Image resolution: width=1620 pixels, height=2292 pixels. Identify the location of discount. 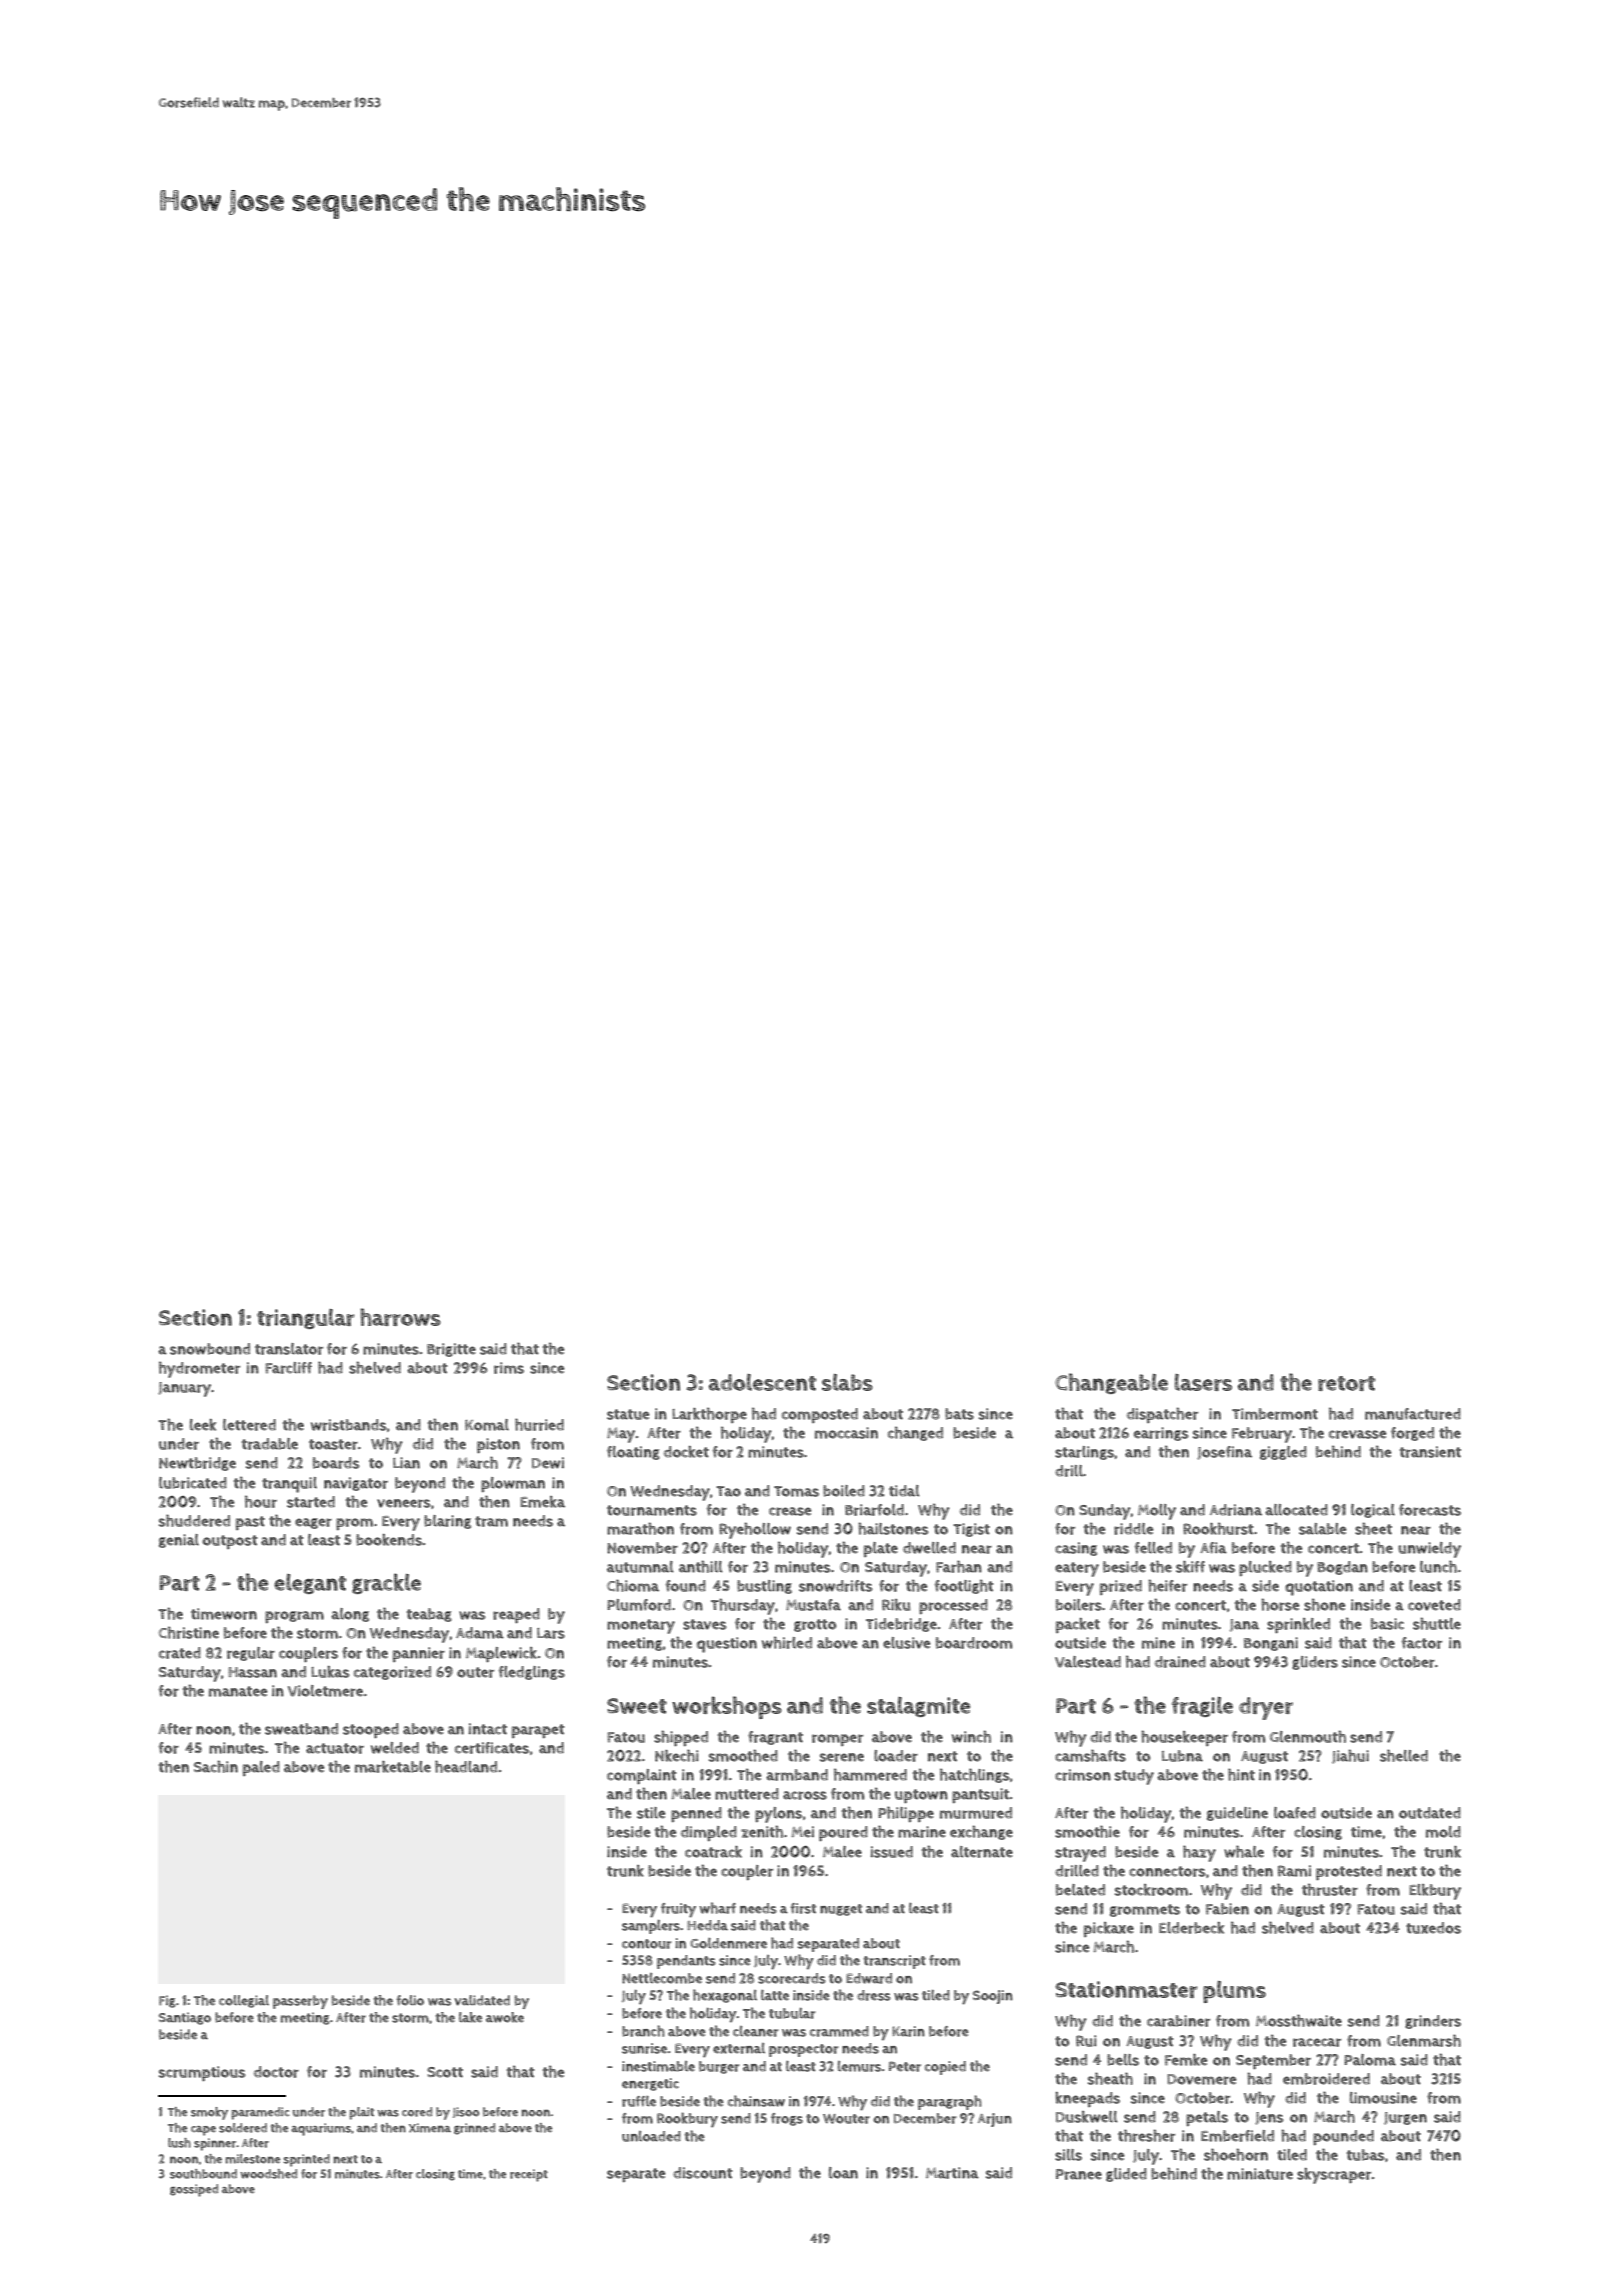
(703, 2173).
